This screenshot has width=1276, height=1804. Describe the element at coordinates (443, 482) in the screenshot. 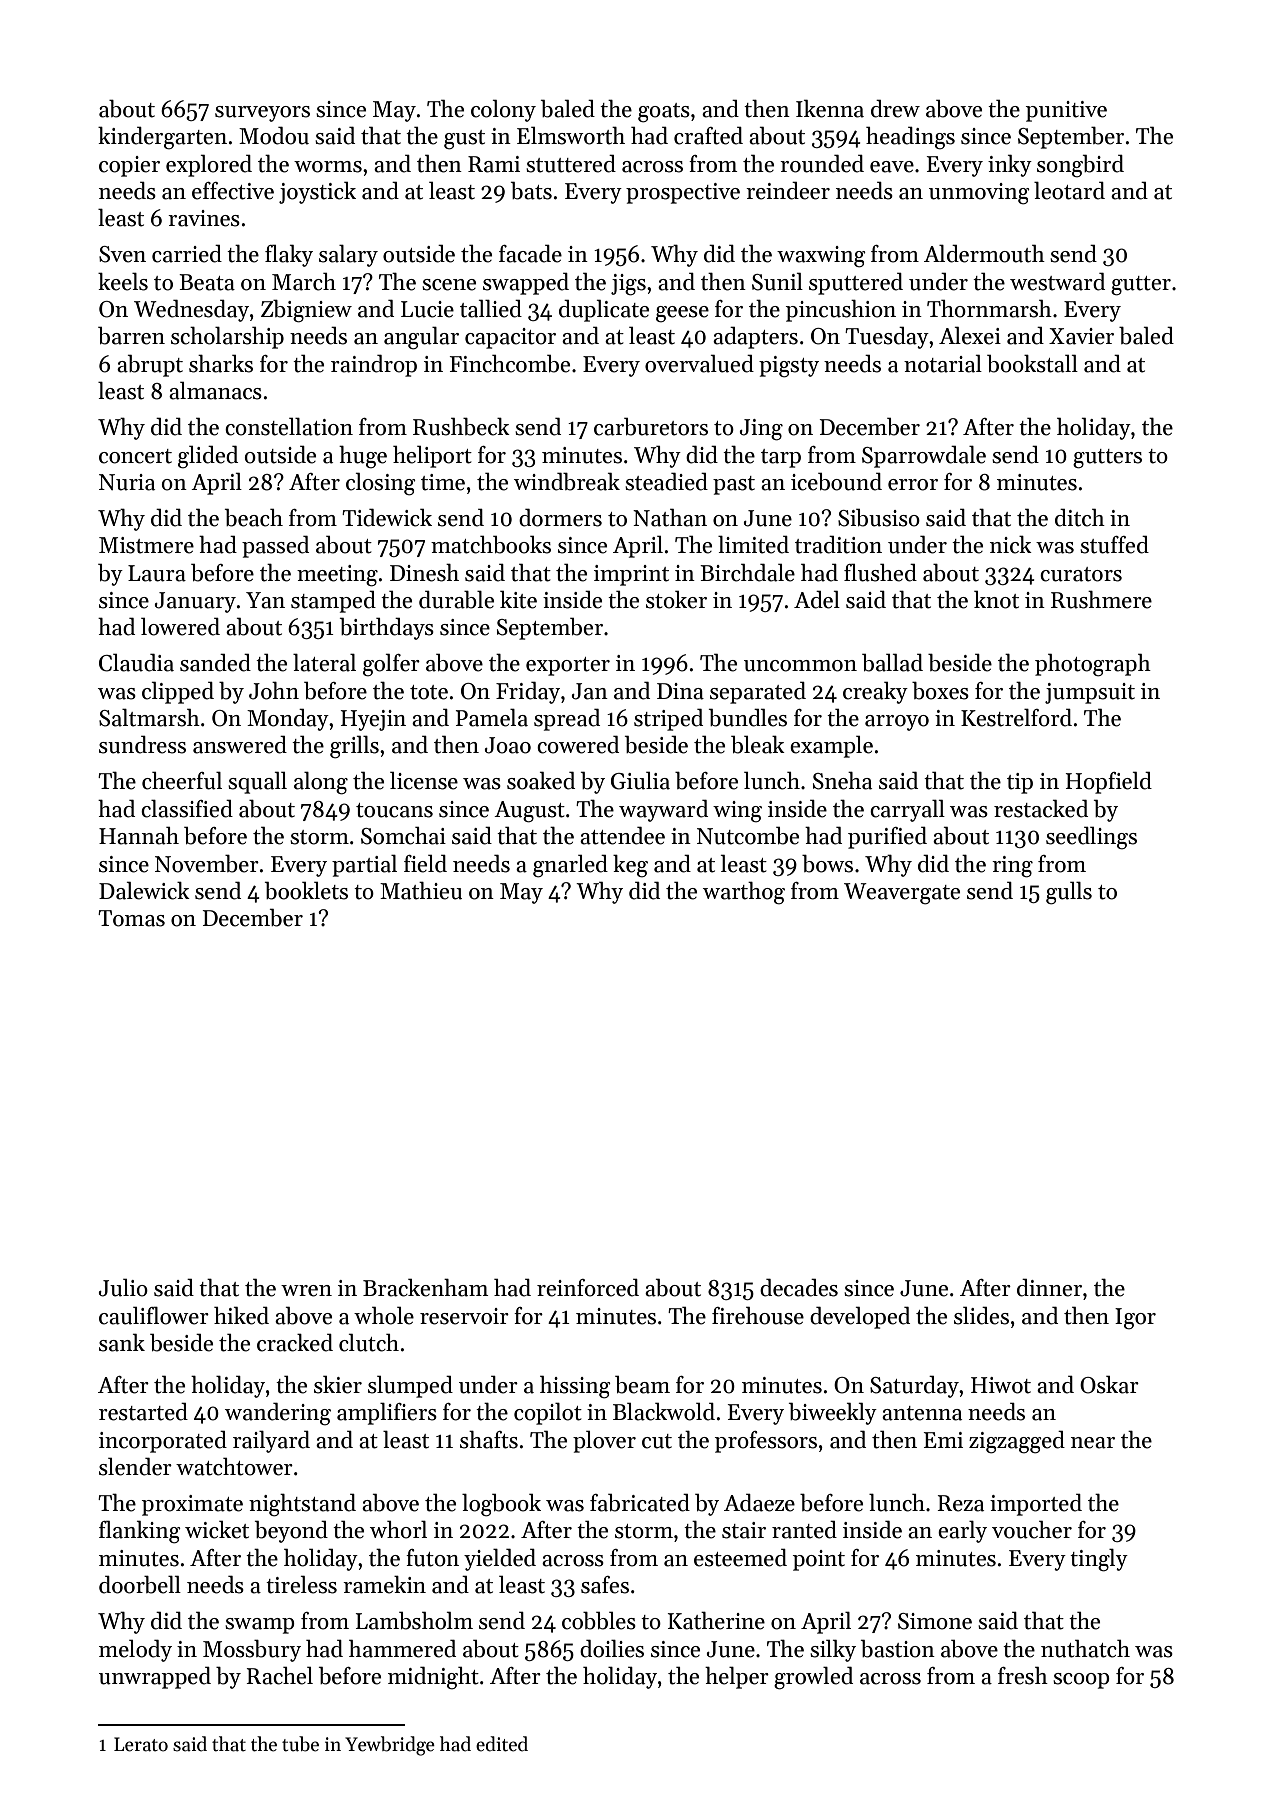

I see `time` at that location.
